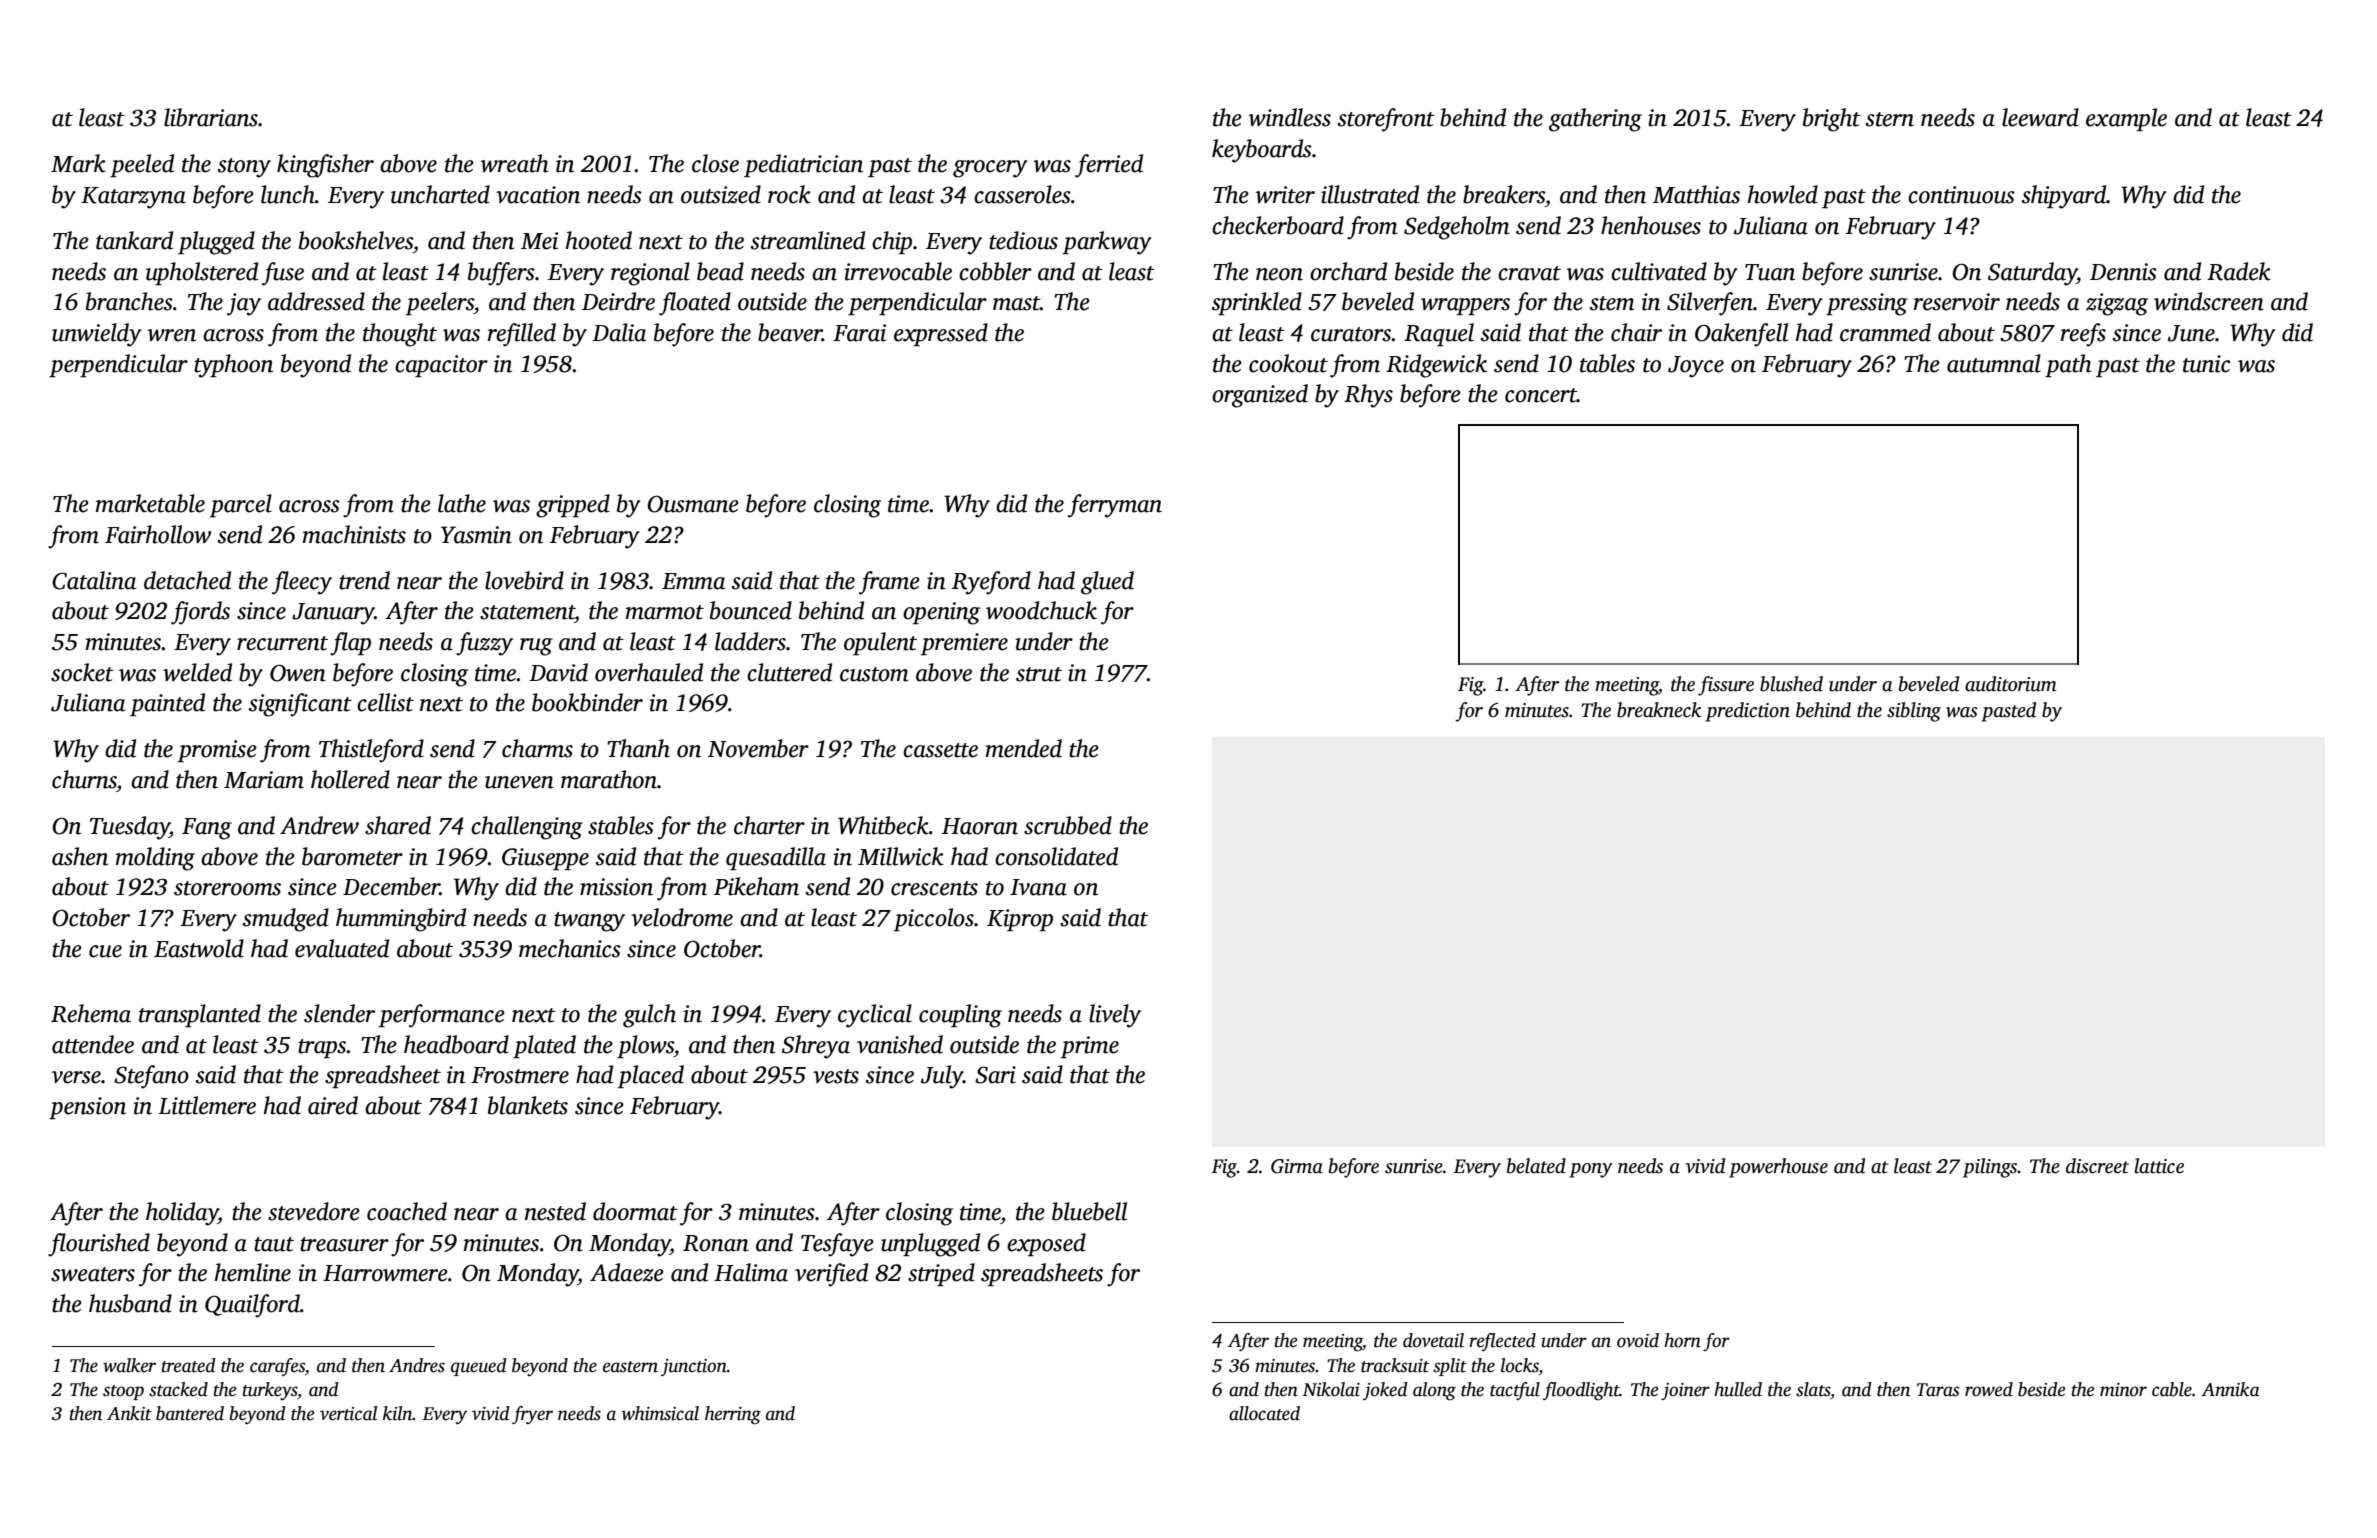  What do you see at coordinates (2040, 117) in the screenshot?
I see `leeward` at bounding box center [2040, 117].
